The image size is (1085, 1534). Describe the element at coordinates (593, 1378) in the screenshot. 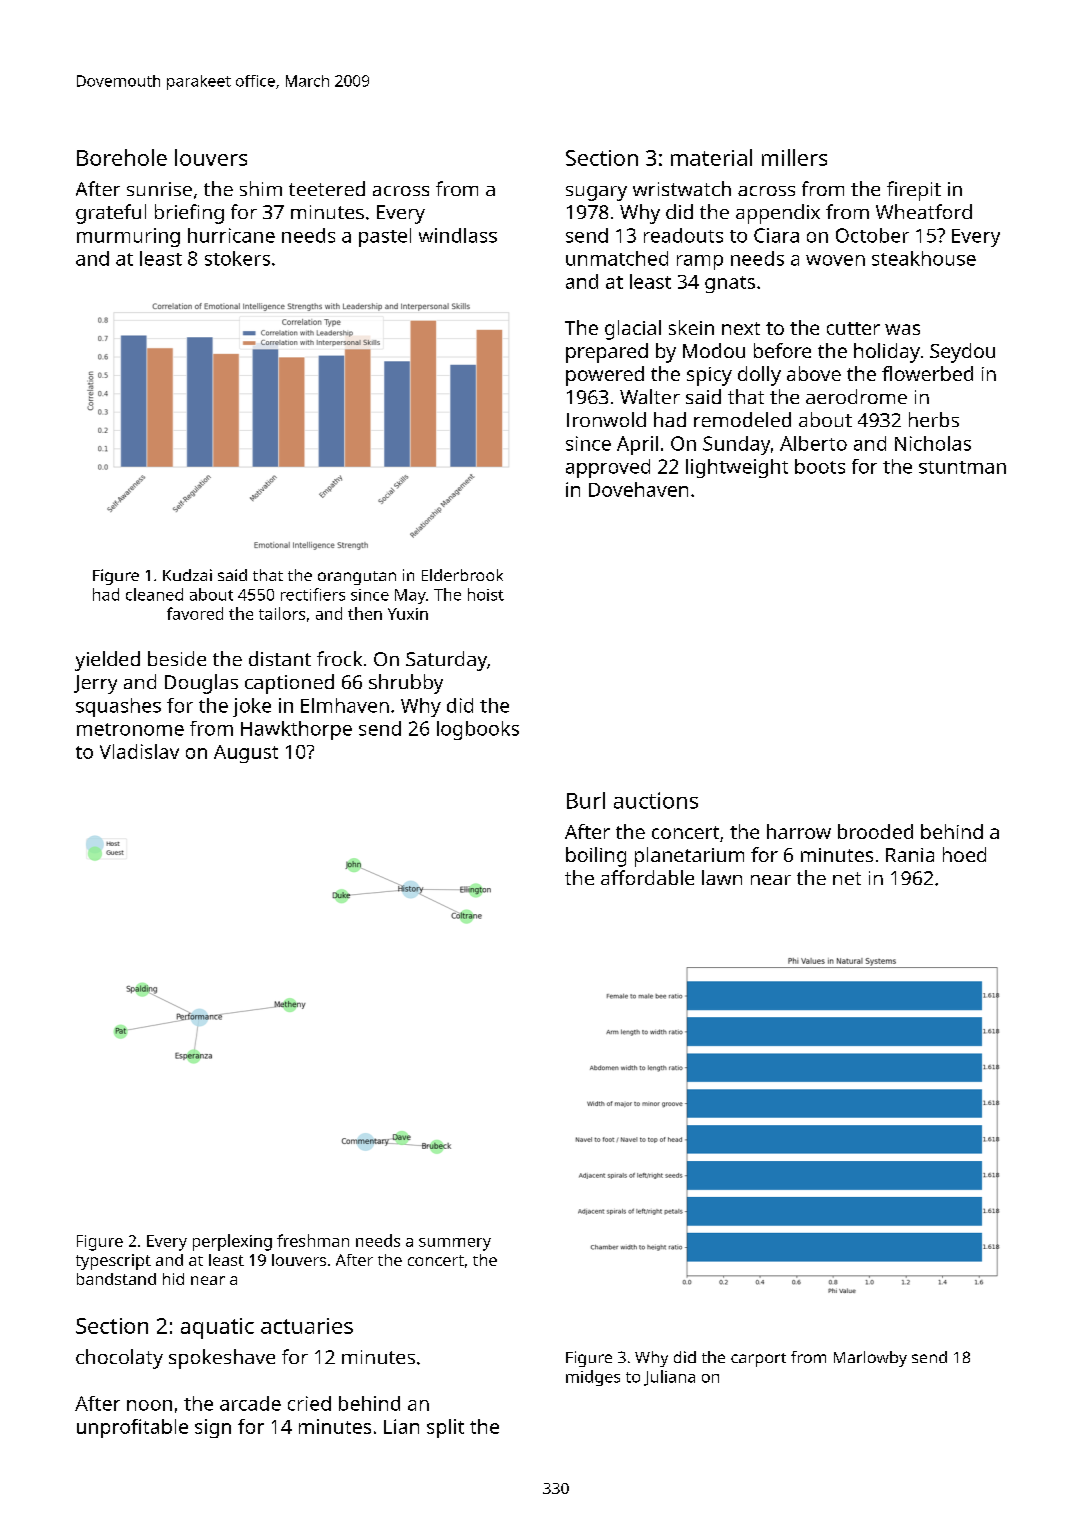

I see `midges` at that location.
